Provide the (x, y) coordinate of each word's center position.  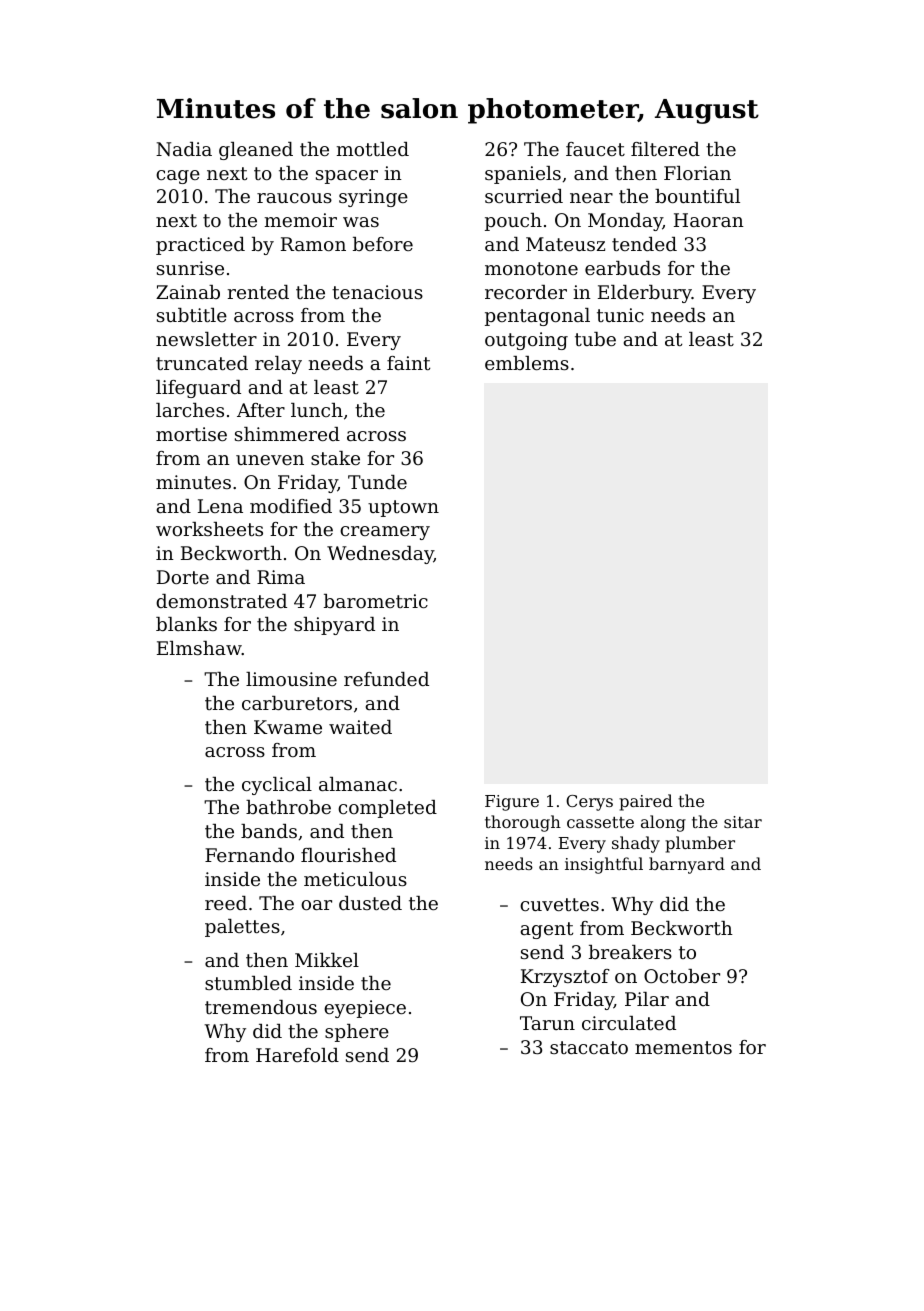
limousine (291, 679)
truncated (202, 363)
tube (595, 339)
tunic (620, 315)
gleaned (256, 151)
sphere (357, 1033)
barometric (376, 601)
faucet (595, 149)
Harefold (297, 1055)
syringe (373, 198)
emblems (527, 363)
